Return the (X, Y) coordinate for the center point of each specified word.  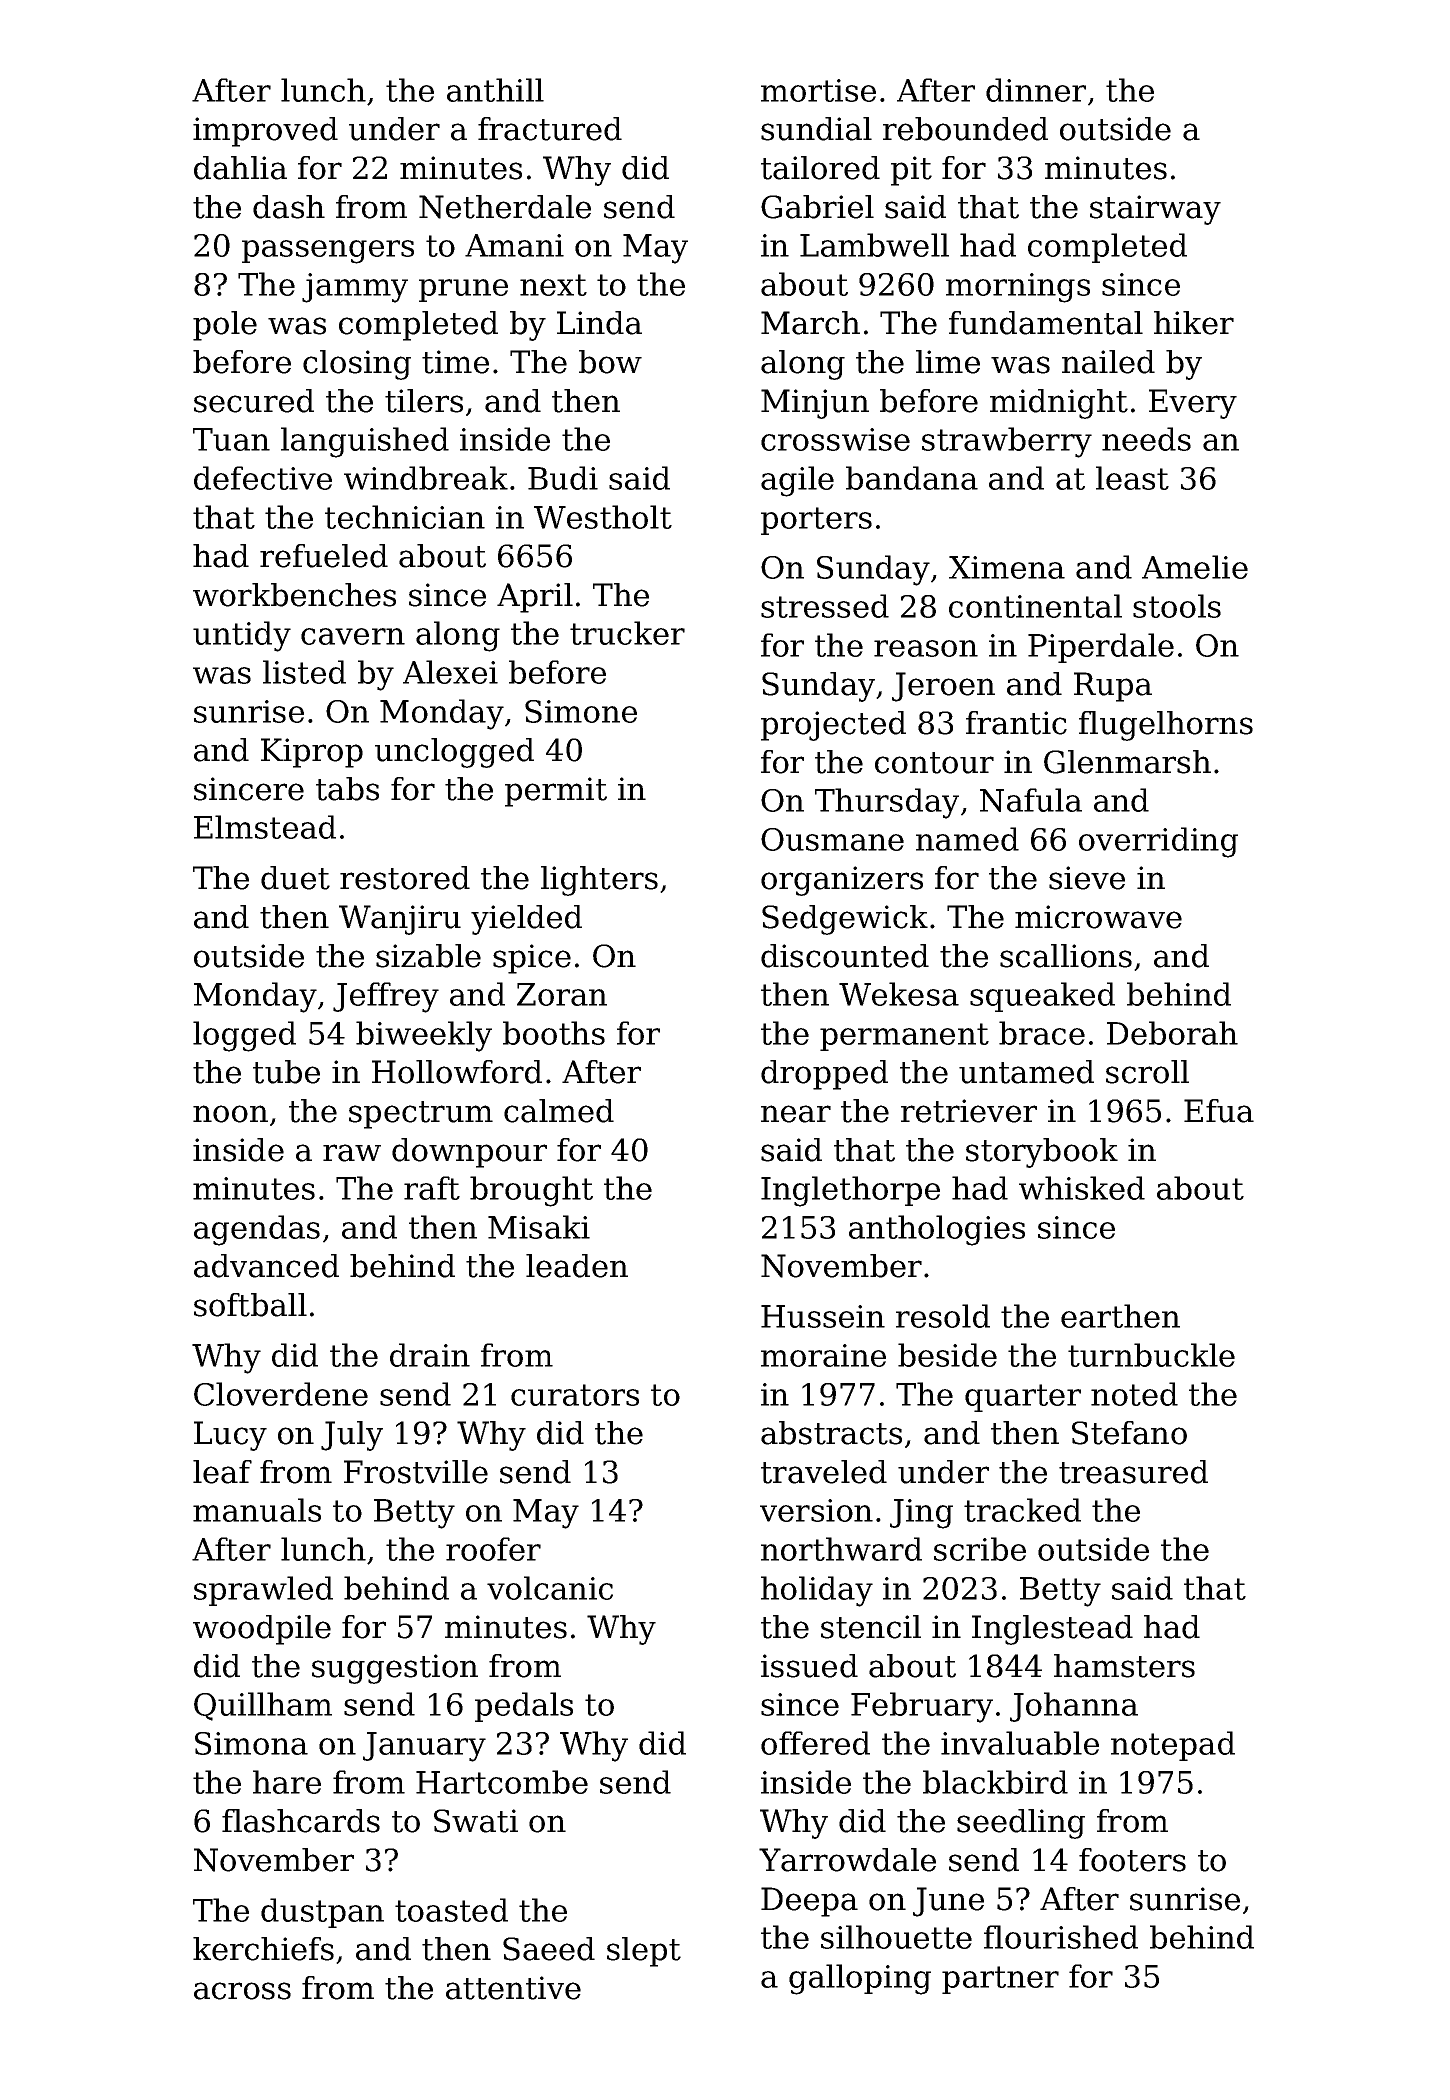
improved (265, 132)
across (242, 1991)
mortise (818, 90)
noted (1134, 1394)
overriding (1158, 842)
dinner (1036, 90)
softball (250, 1305)
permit (556, 792)
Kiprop (312, 753)
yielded (526, 920)
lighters (599, 881)
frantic (1016, 723)
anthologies (937, 1230)
